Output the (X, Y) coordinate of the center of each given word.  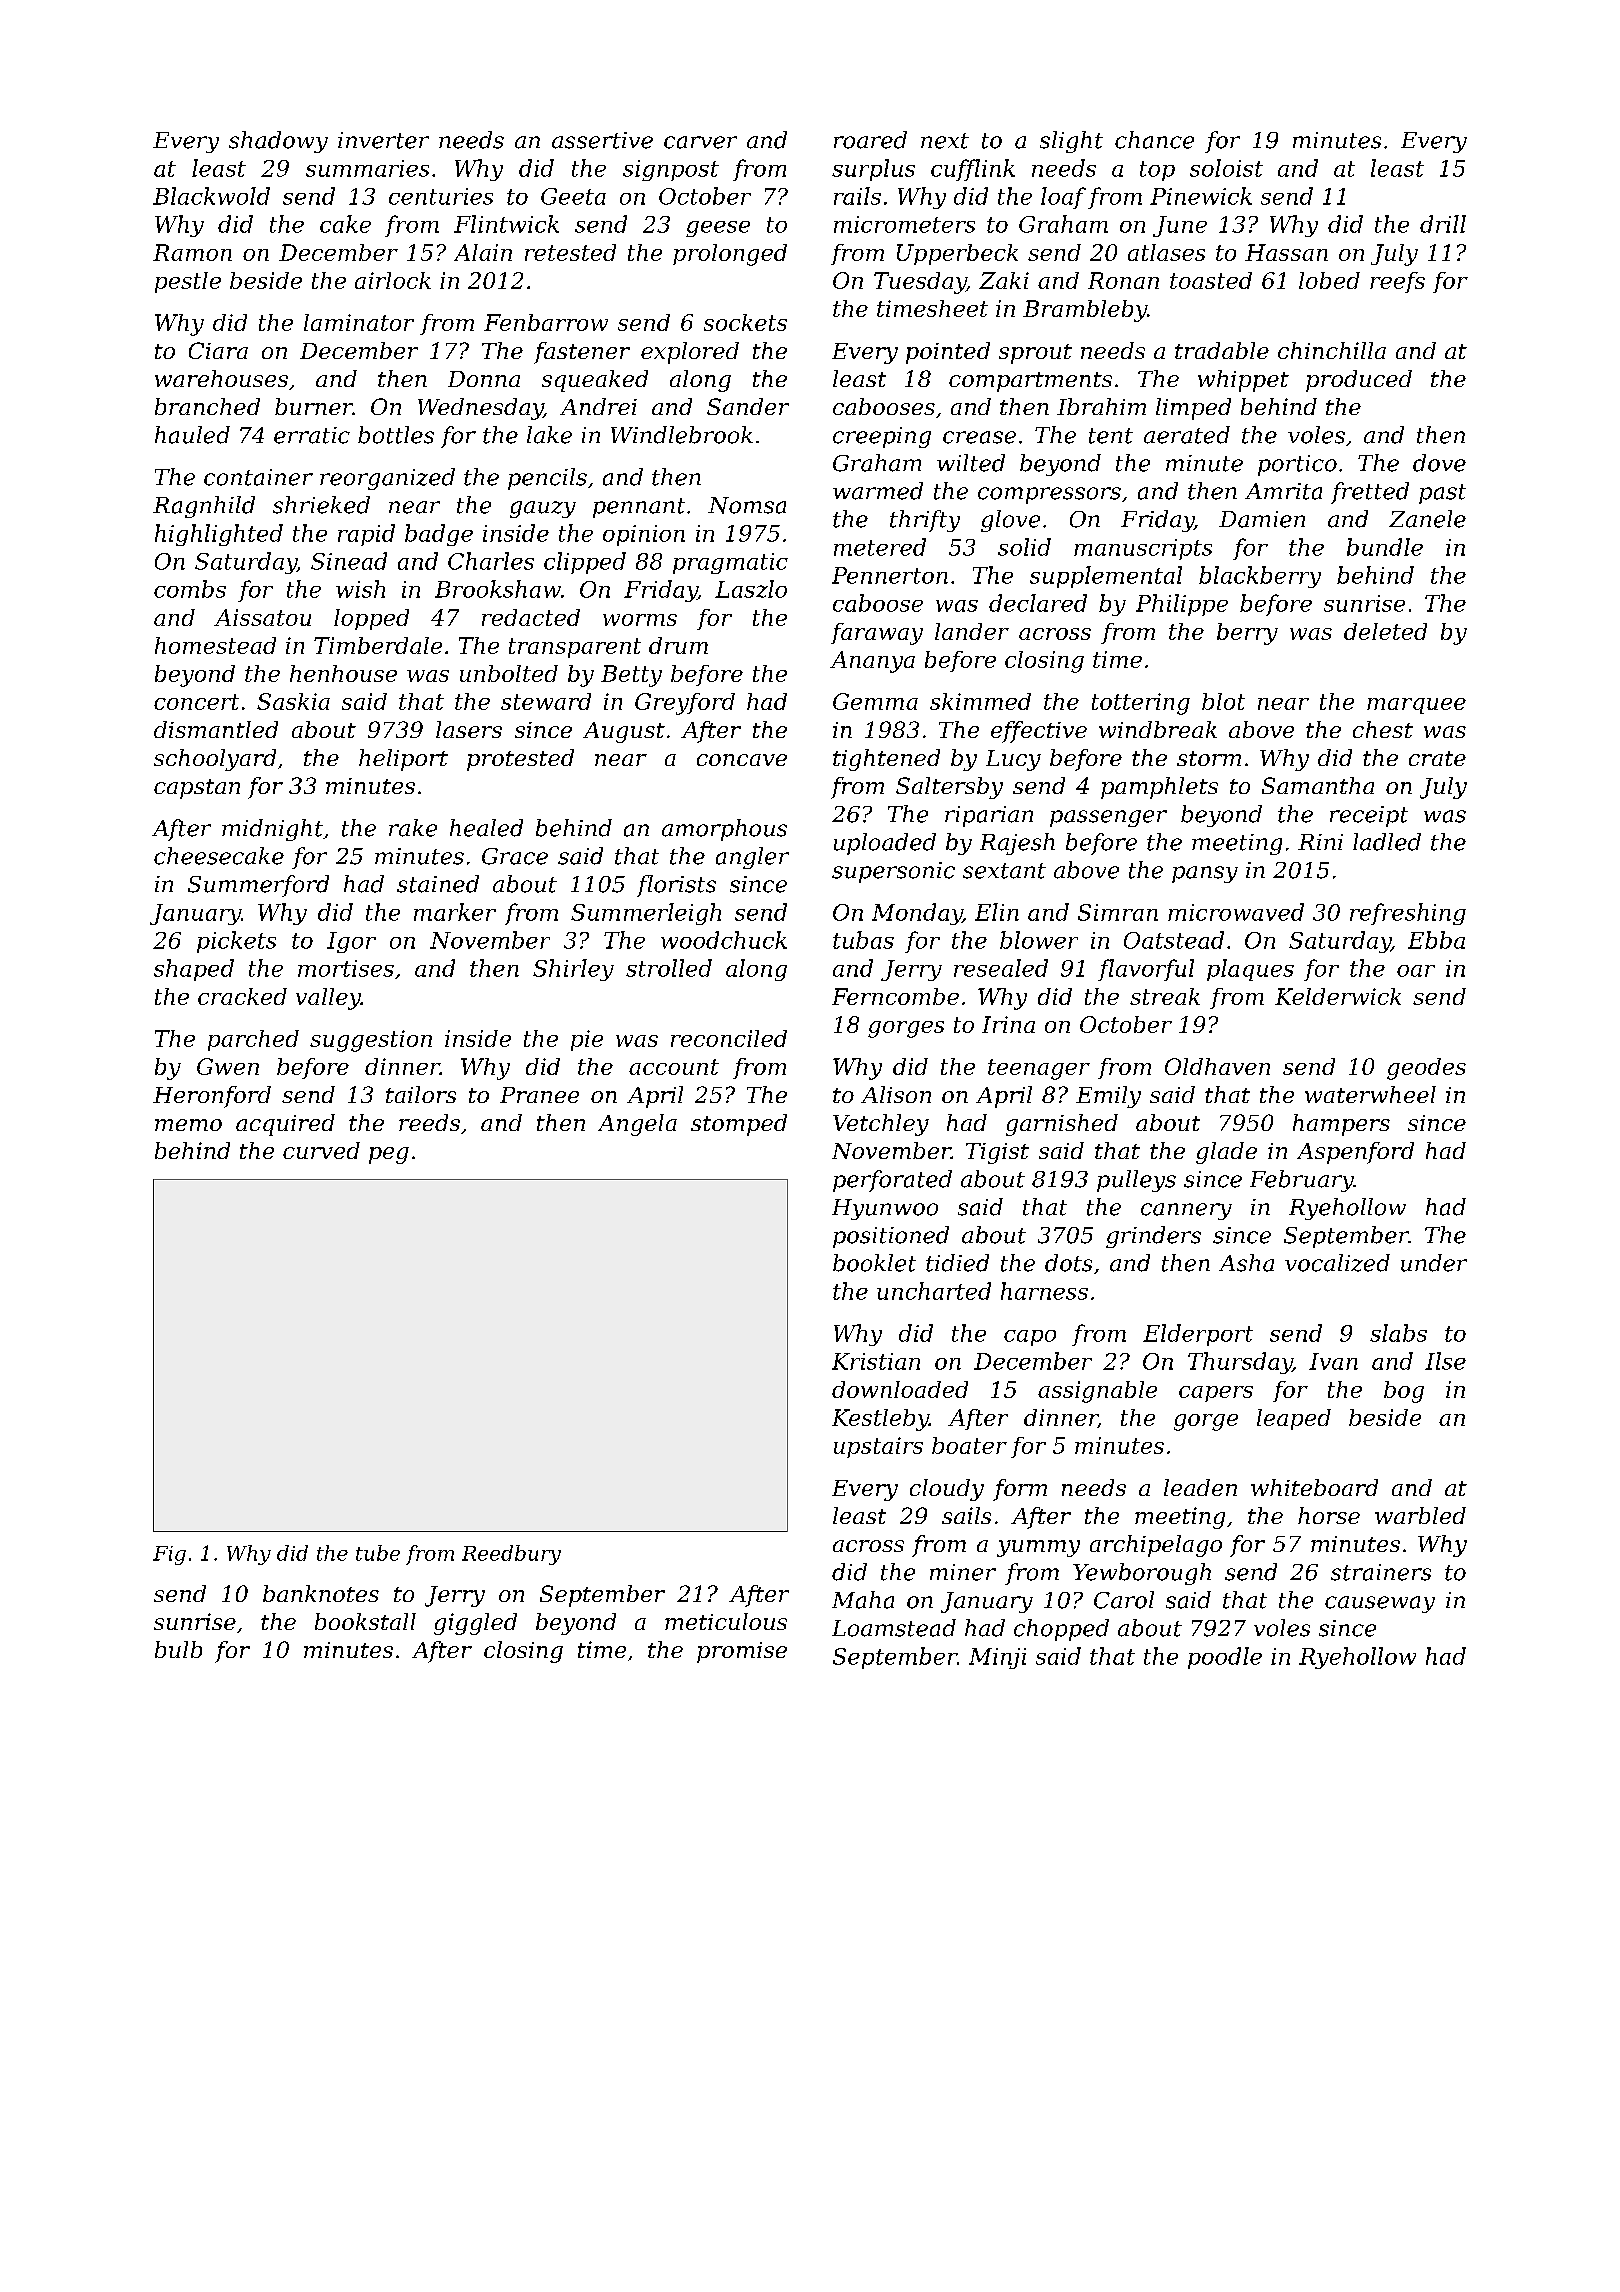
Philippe (1182, 605)
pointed (948, 353)
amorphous (724, 830)
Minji (997, 1658)
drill (1443, 224)
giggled (475, 1624)
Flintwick (506, 224)
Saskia (293, 701)
